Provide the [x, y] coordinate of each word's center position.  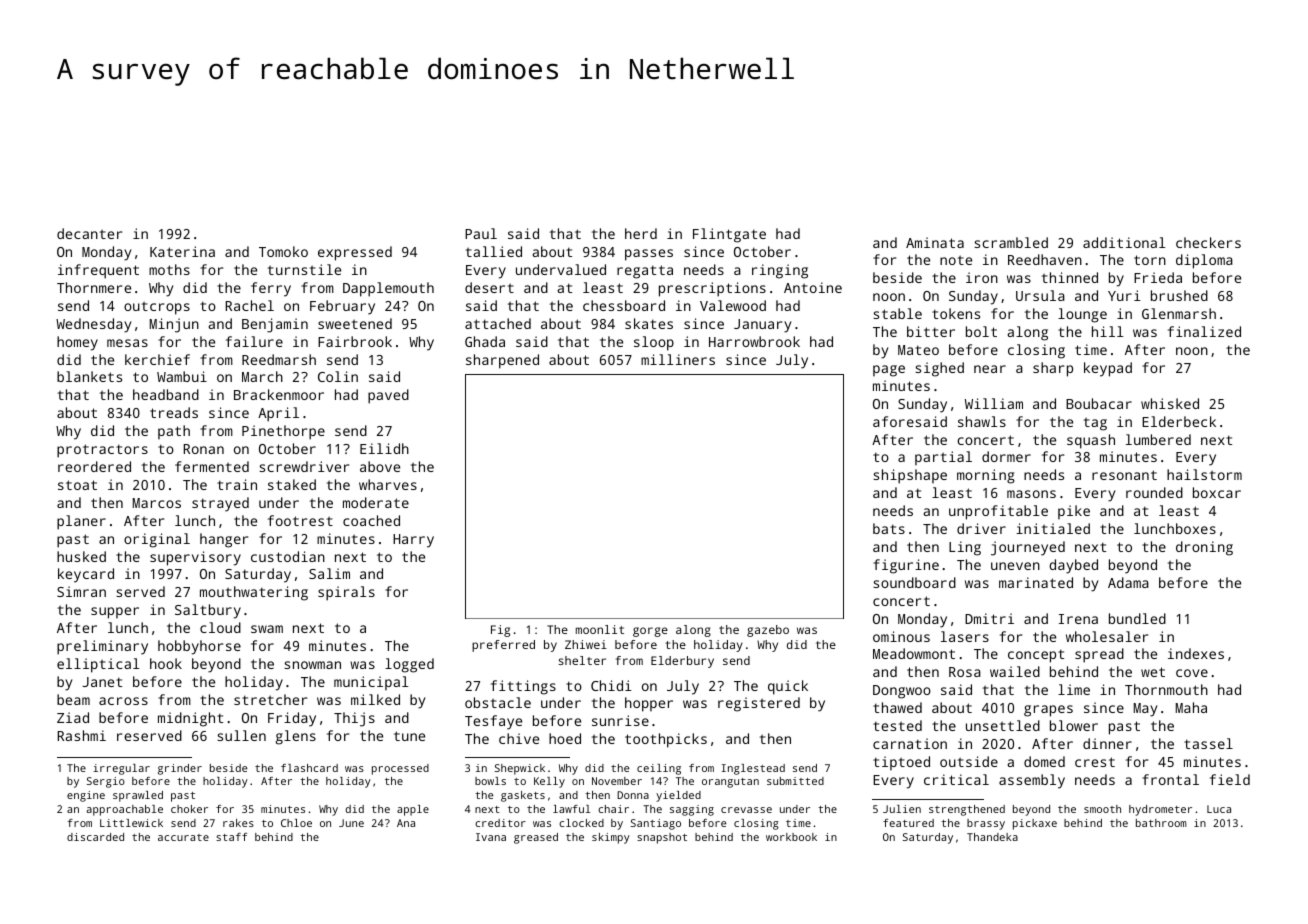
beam [73, 699]
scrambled [1011, 242]
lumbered [1158, 439]
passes [649, 255]
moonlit [600, 629]
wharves [388, 484]
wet [1153, 672]
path [174, 432]
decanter [89, 233]
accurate [183, 837]
